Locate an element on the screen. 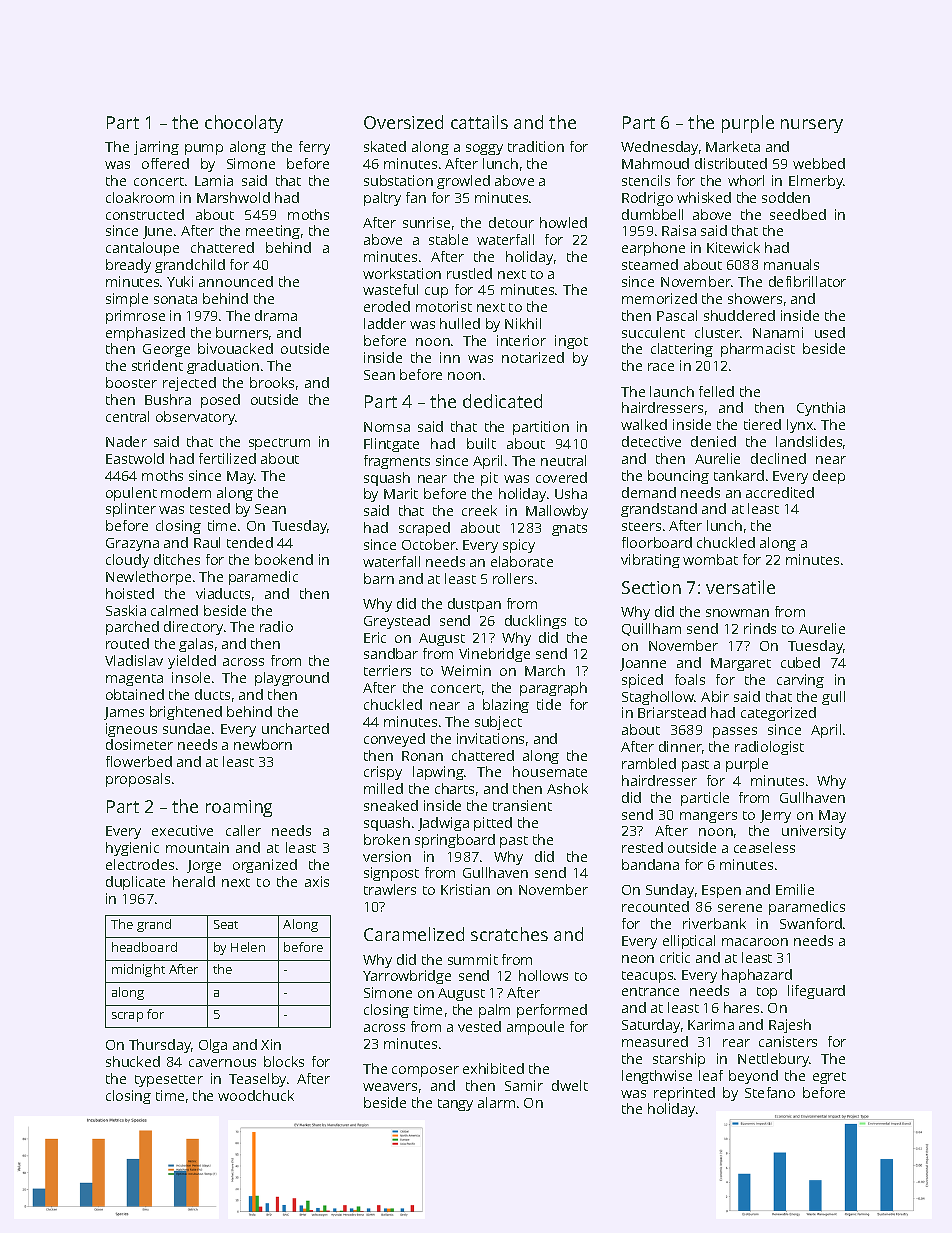  Stefano is located at coordinates (770, 1092).
